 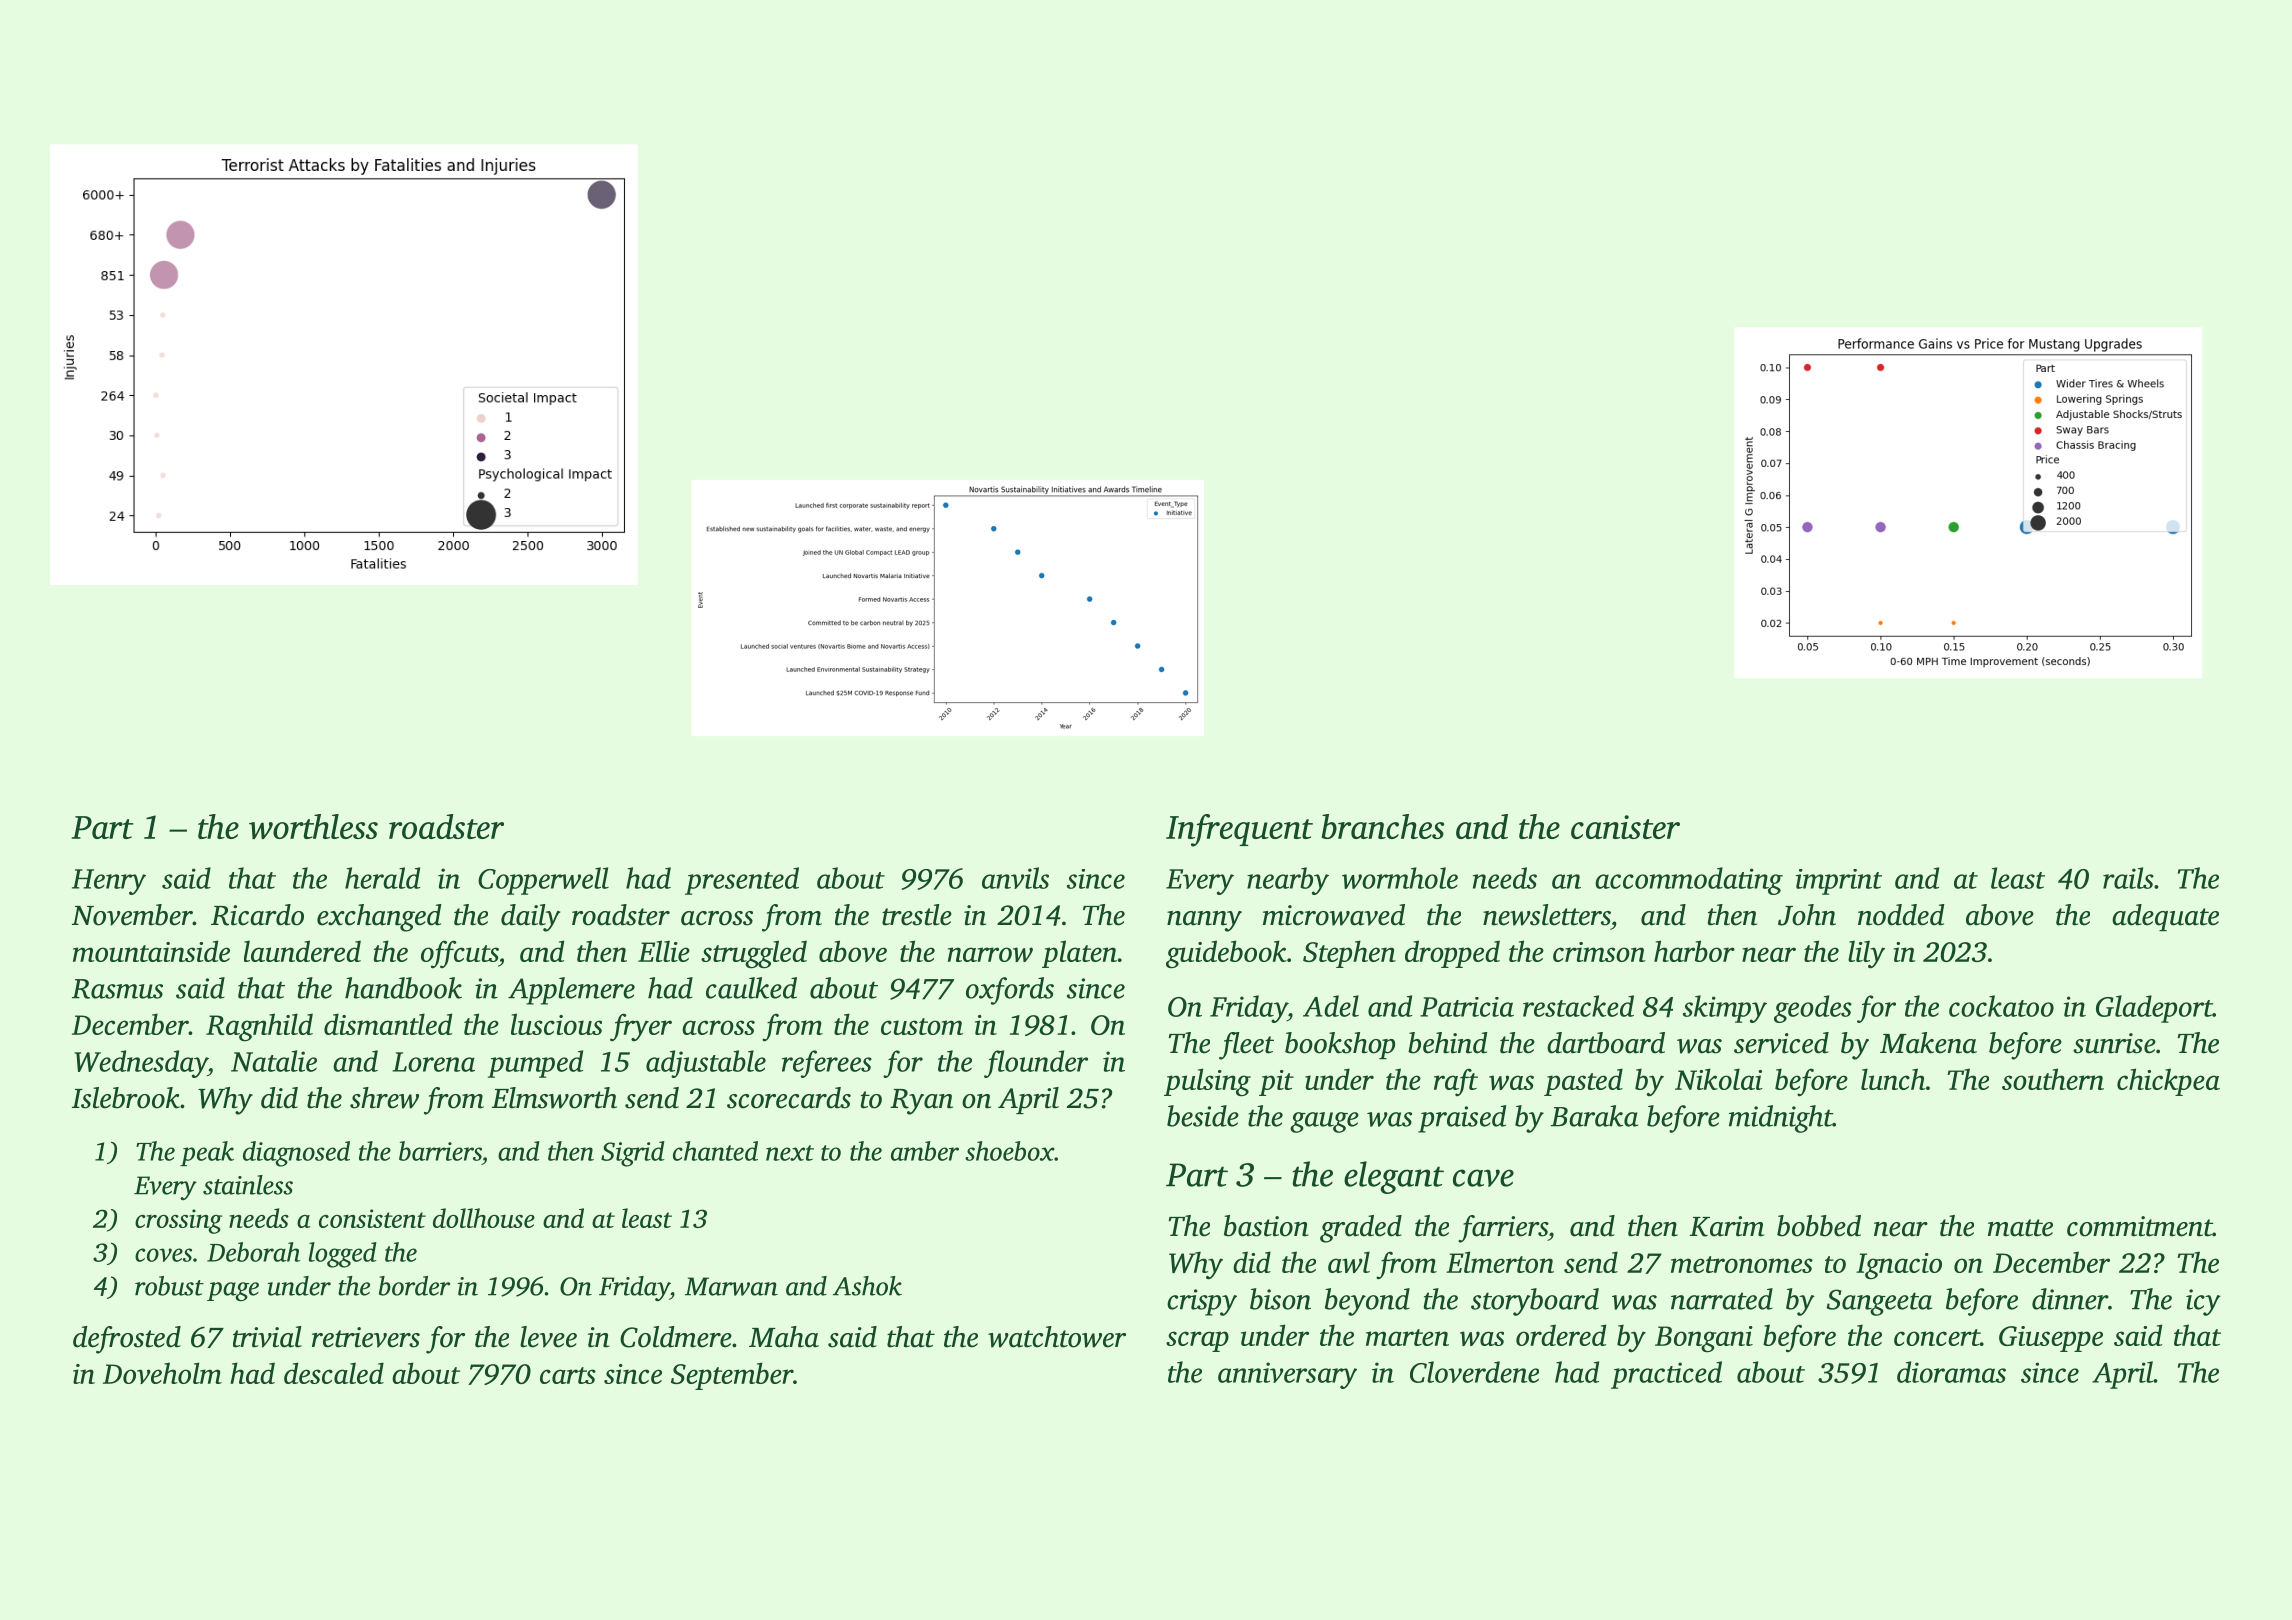 I want to click on Doveholm, so click(x=162, y=1373).
